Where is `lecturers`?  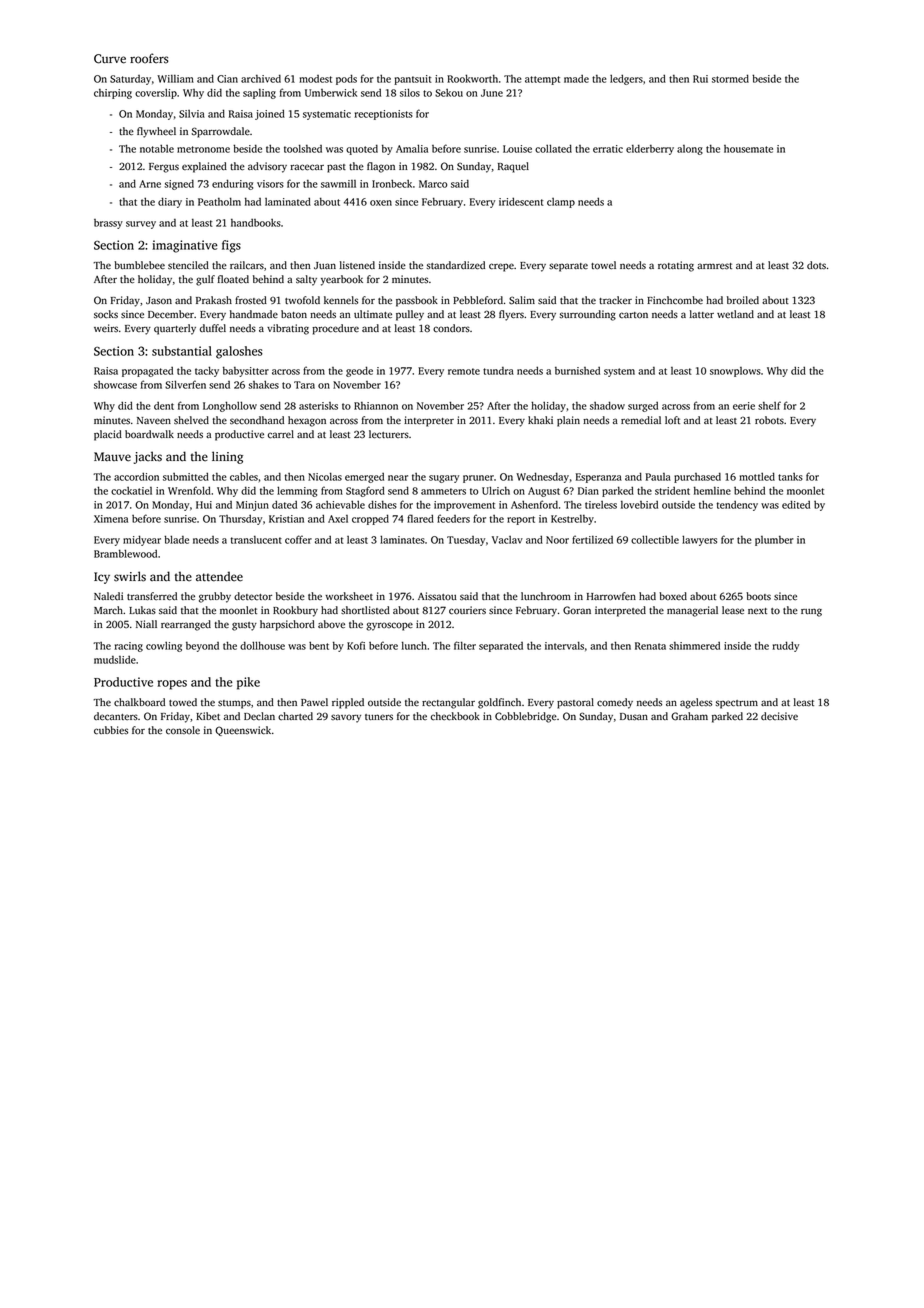
lecturers is located at coordinates (389, 434).
